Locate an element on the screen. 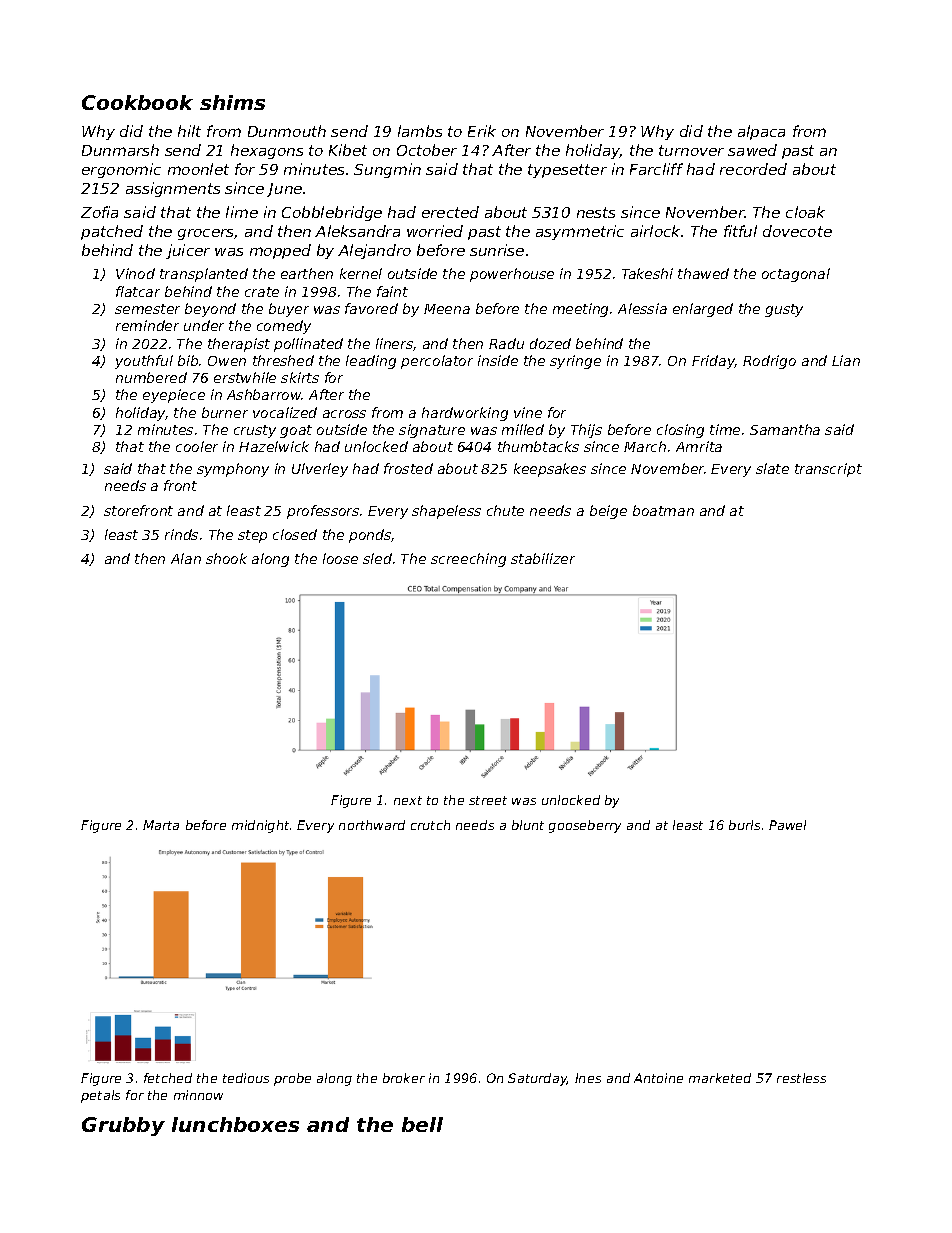 The image size is (952, 1233). eyepiece is located at coordinates (174, 396).
